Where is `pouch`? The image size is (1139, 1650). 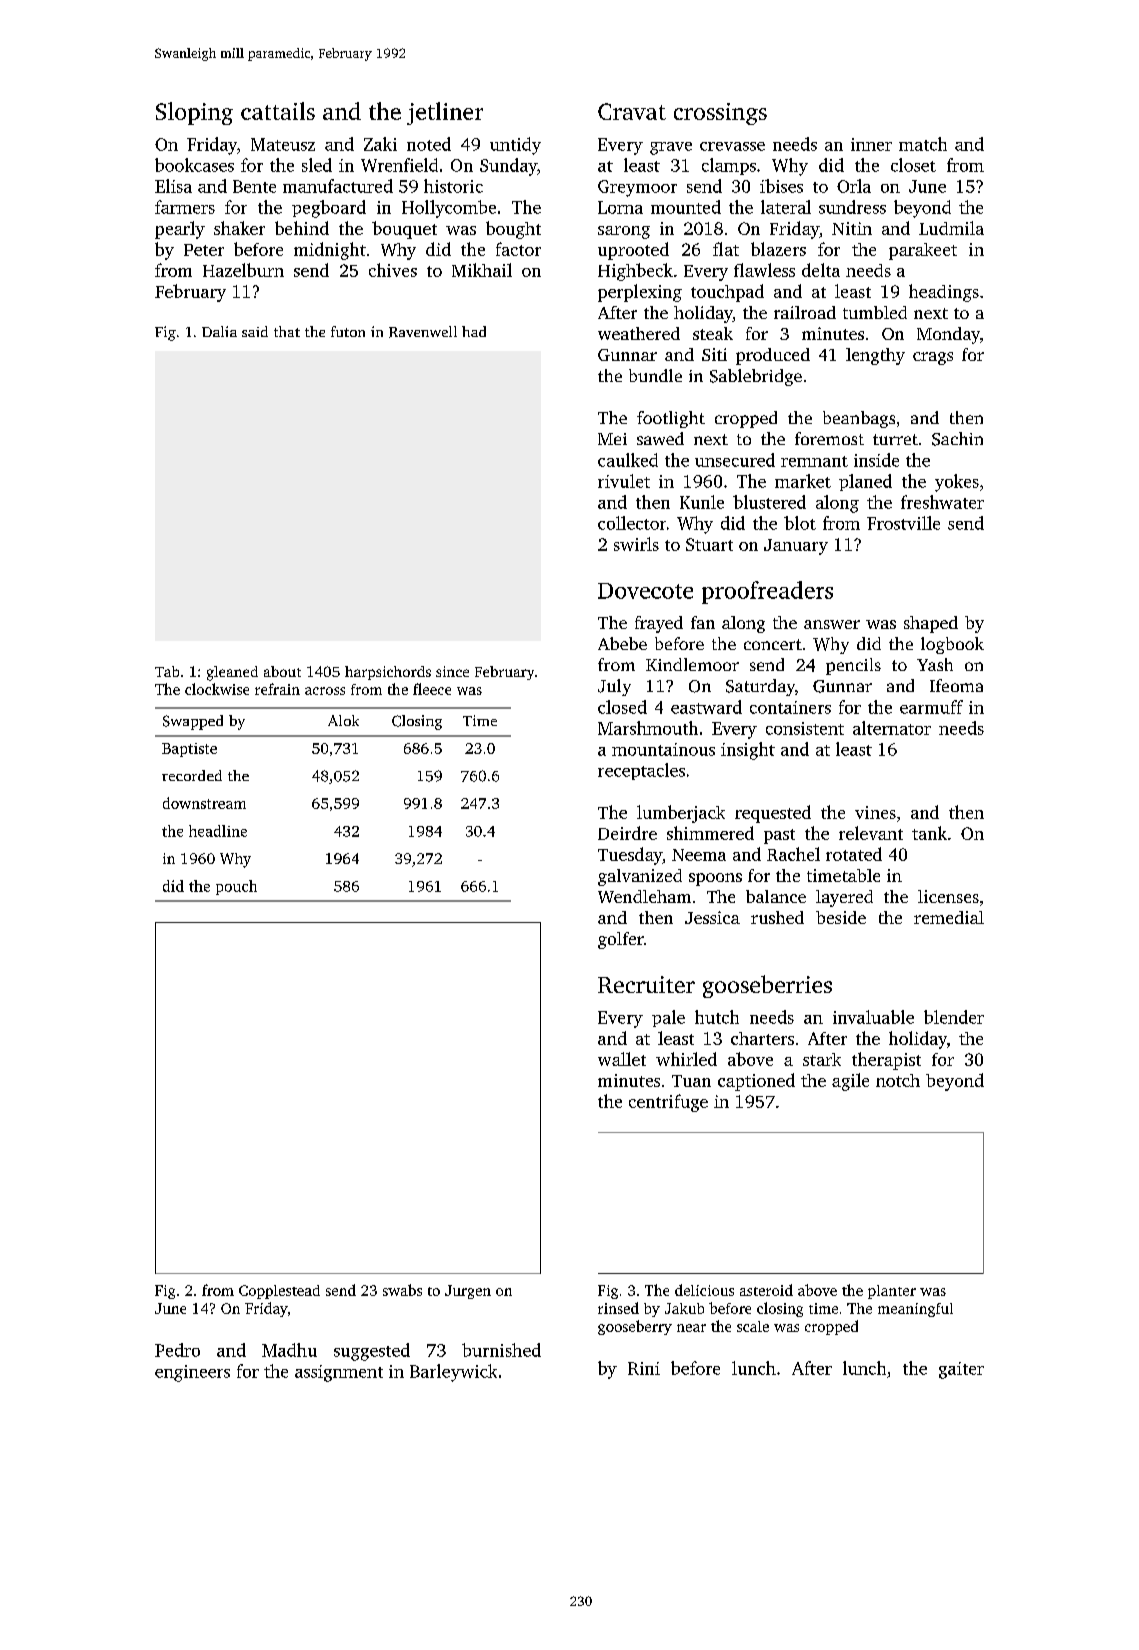
pouch is located at coordinates (236, 887).
